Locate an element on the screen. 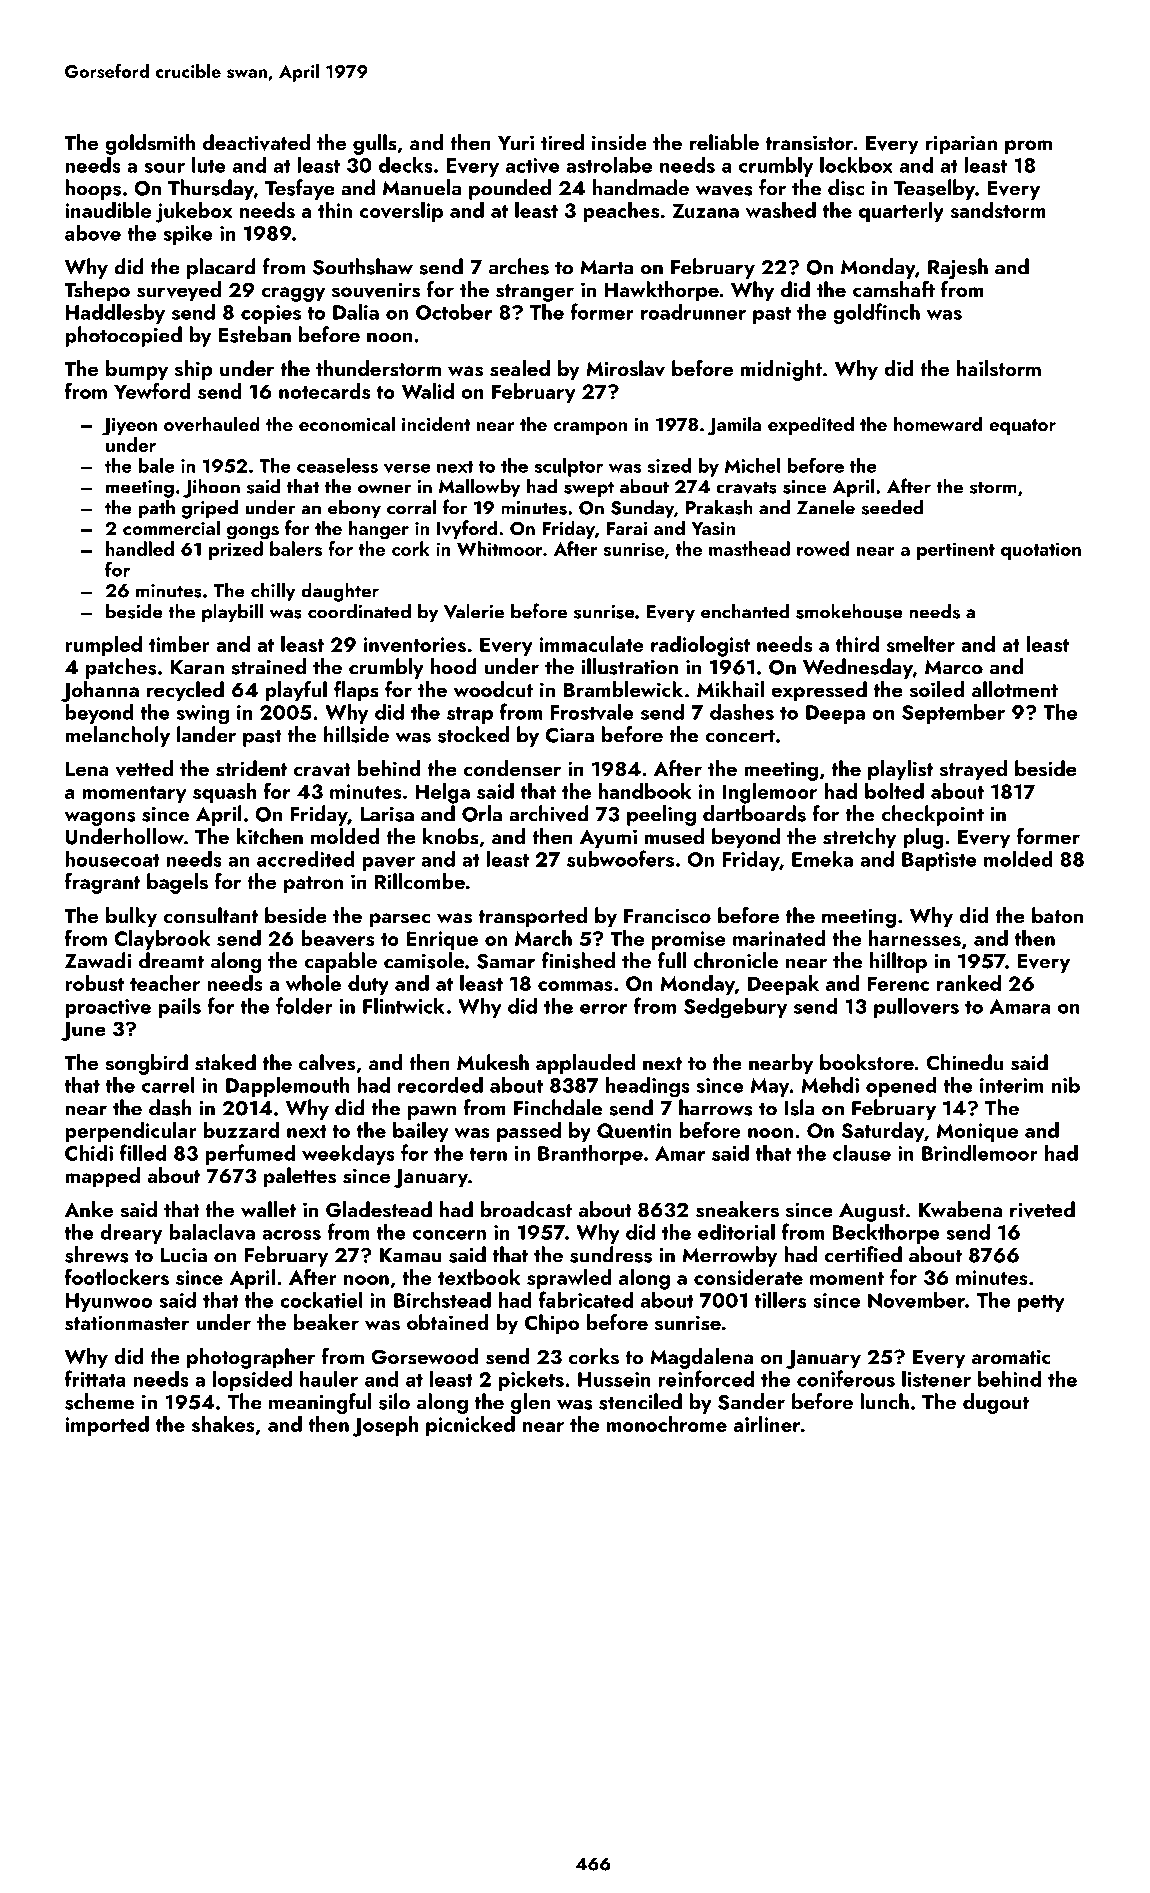 Image resolution: width=1150 pixels, height=1893 pixels. meaningful is located at coordinates (320, 1403).
